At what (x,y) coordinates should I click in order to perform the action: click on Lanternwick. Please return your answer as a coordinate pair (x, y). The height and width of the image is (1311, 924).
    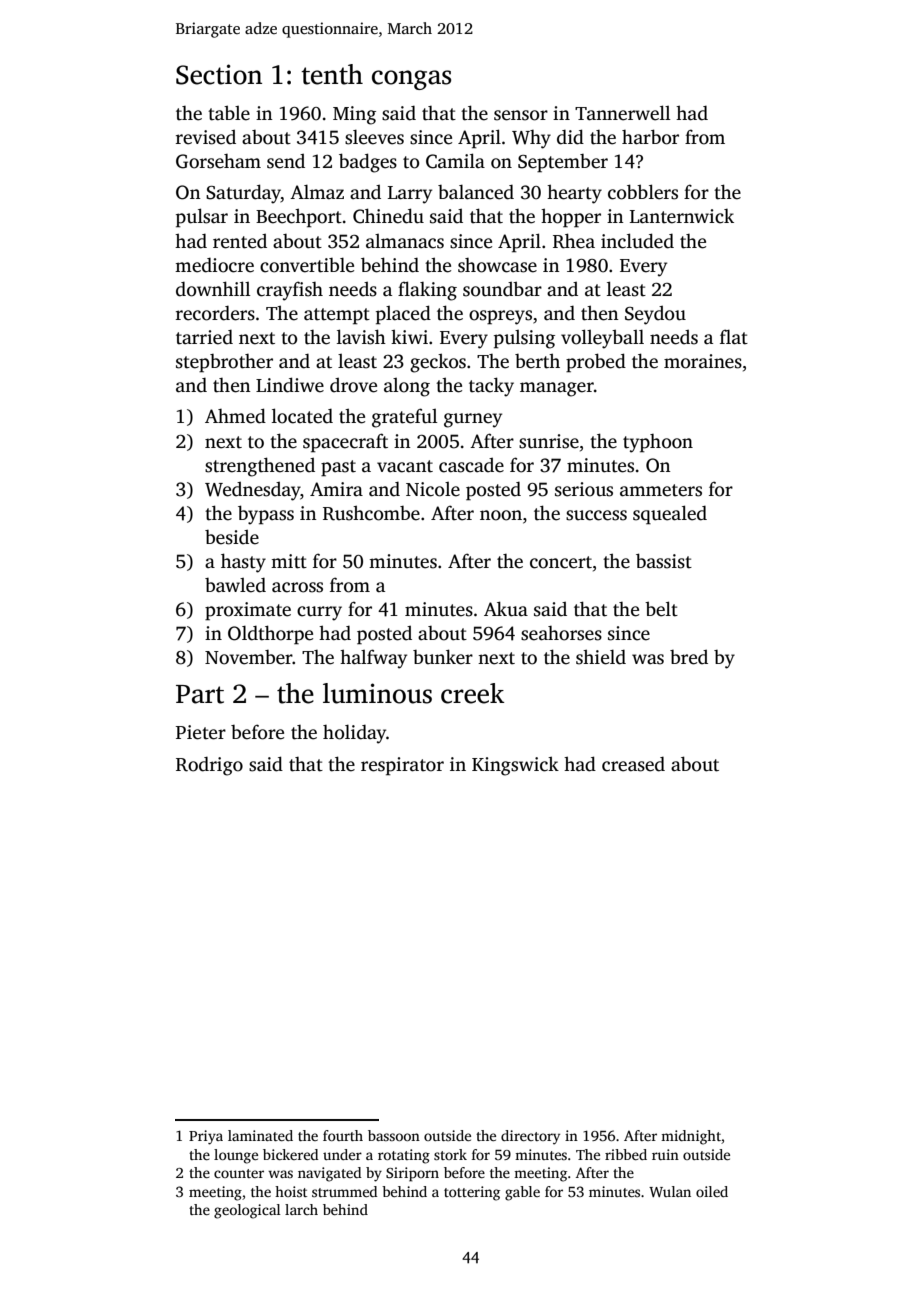
    Looking at the image, I should click on (682, 216).
